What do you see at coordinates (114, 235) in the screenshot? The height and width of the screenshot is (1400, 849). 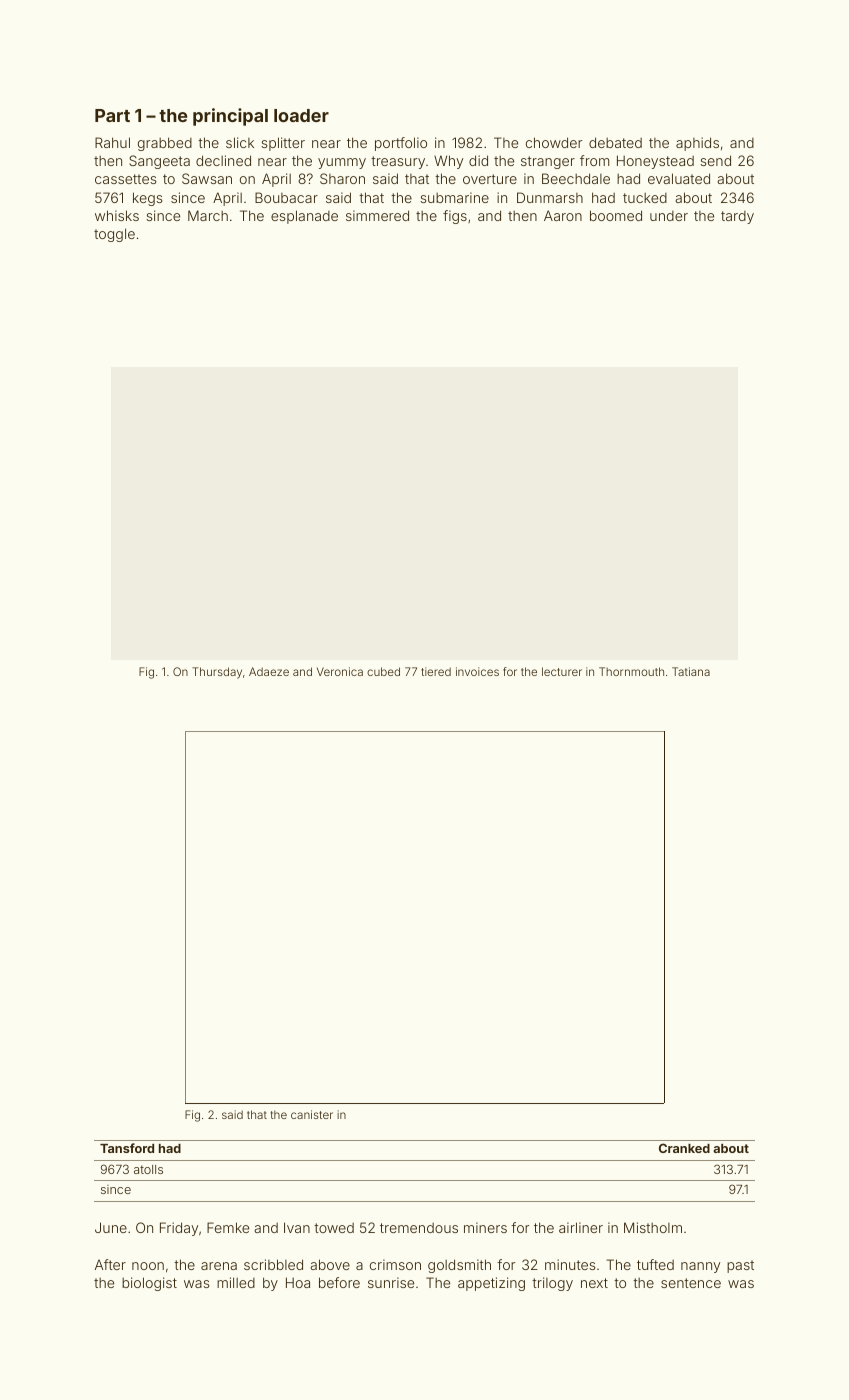 I see `toggle` at bounding box center [114, 235].
